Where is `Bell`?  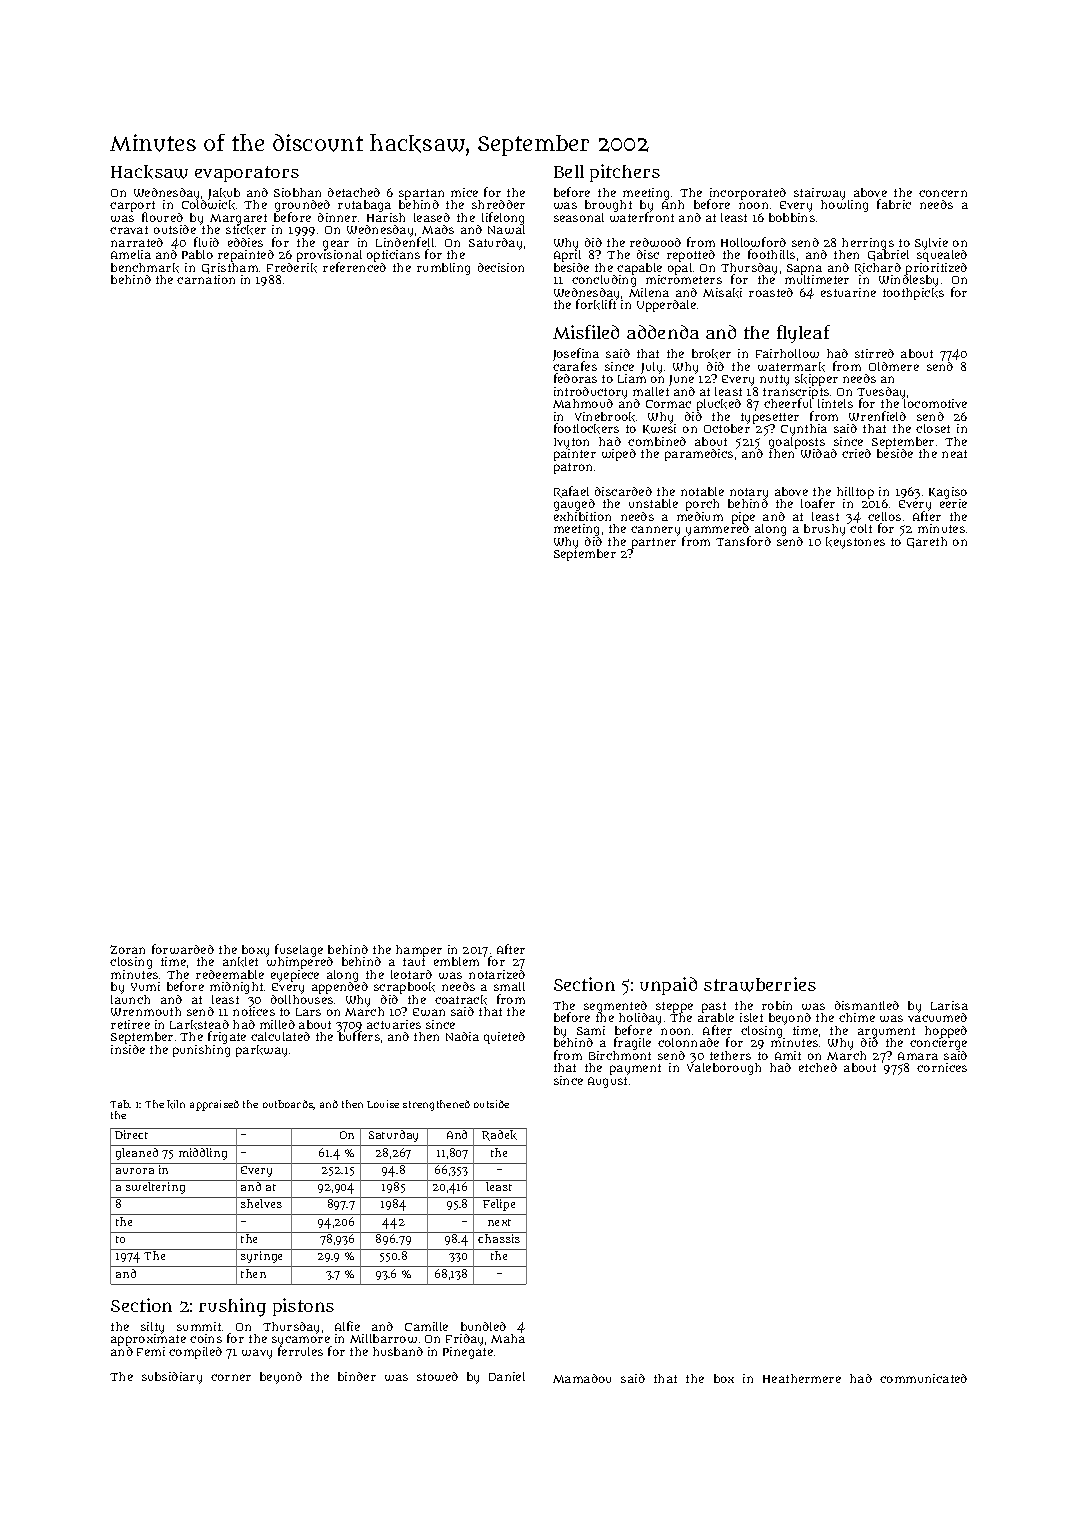 Bell is located at coordinates (569, 171).
